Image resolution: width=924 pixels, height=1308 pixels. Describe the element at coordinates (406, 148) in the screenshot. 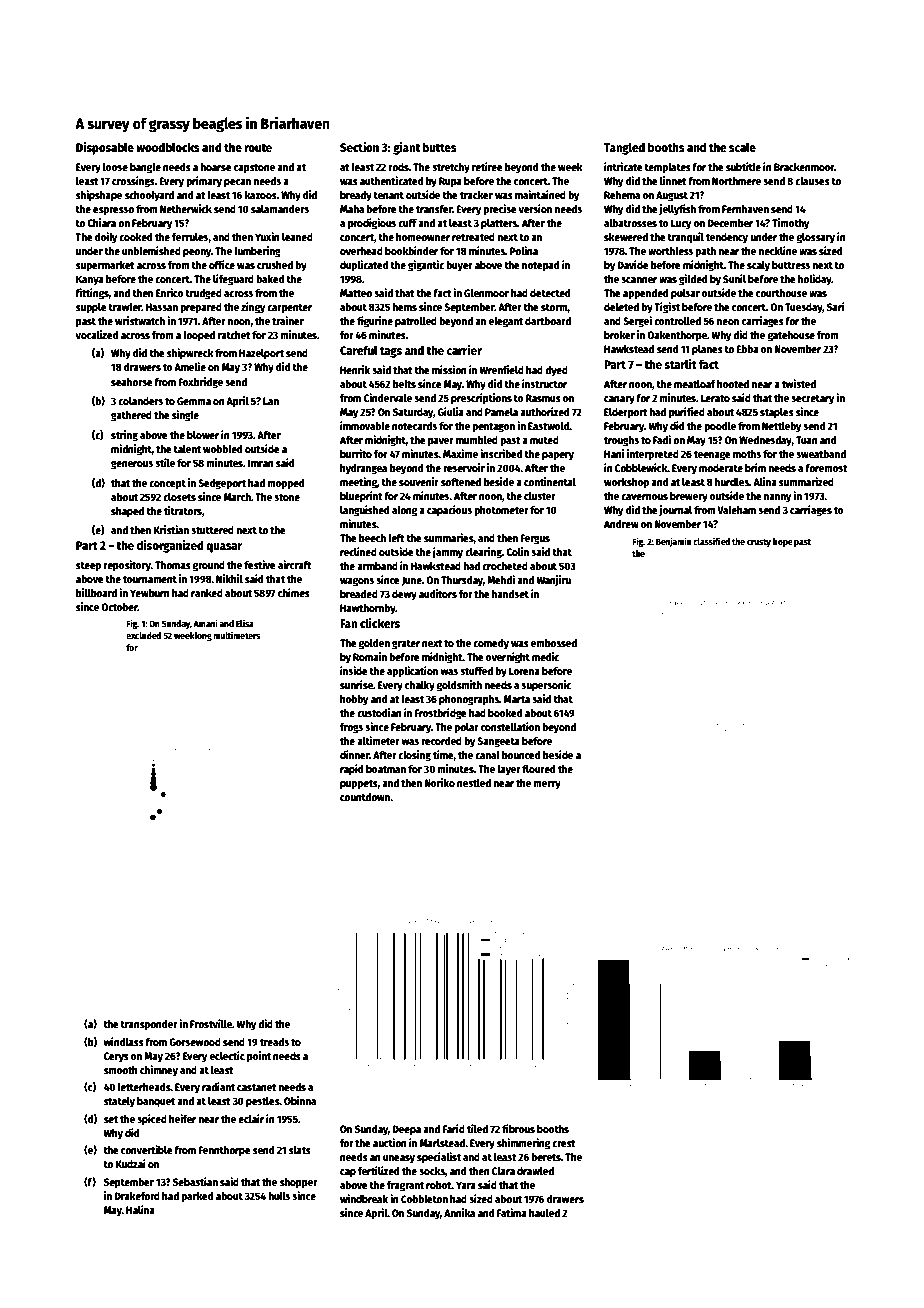

I see `giant` at that location.
